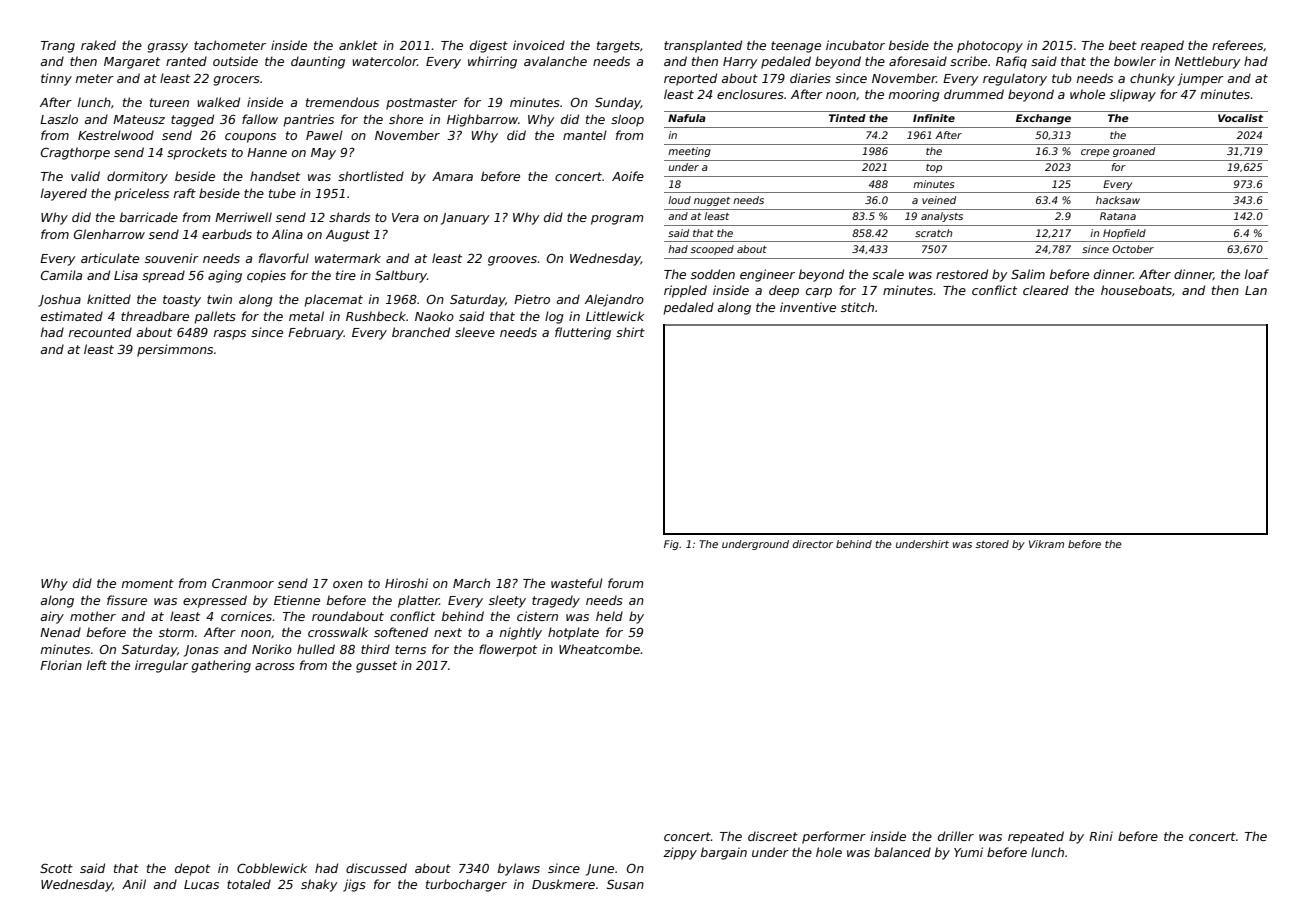 The height and width of the screenshot is (924, 1308). Describe the element at coordinates (358, 45) in the screenshot. I see `anklet` at that location.
